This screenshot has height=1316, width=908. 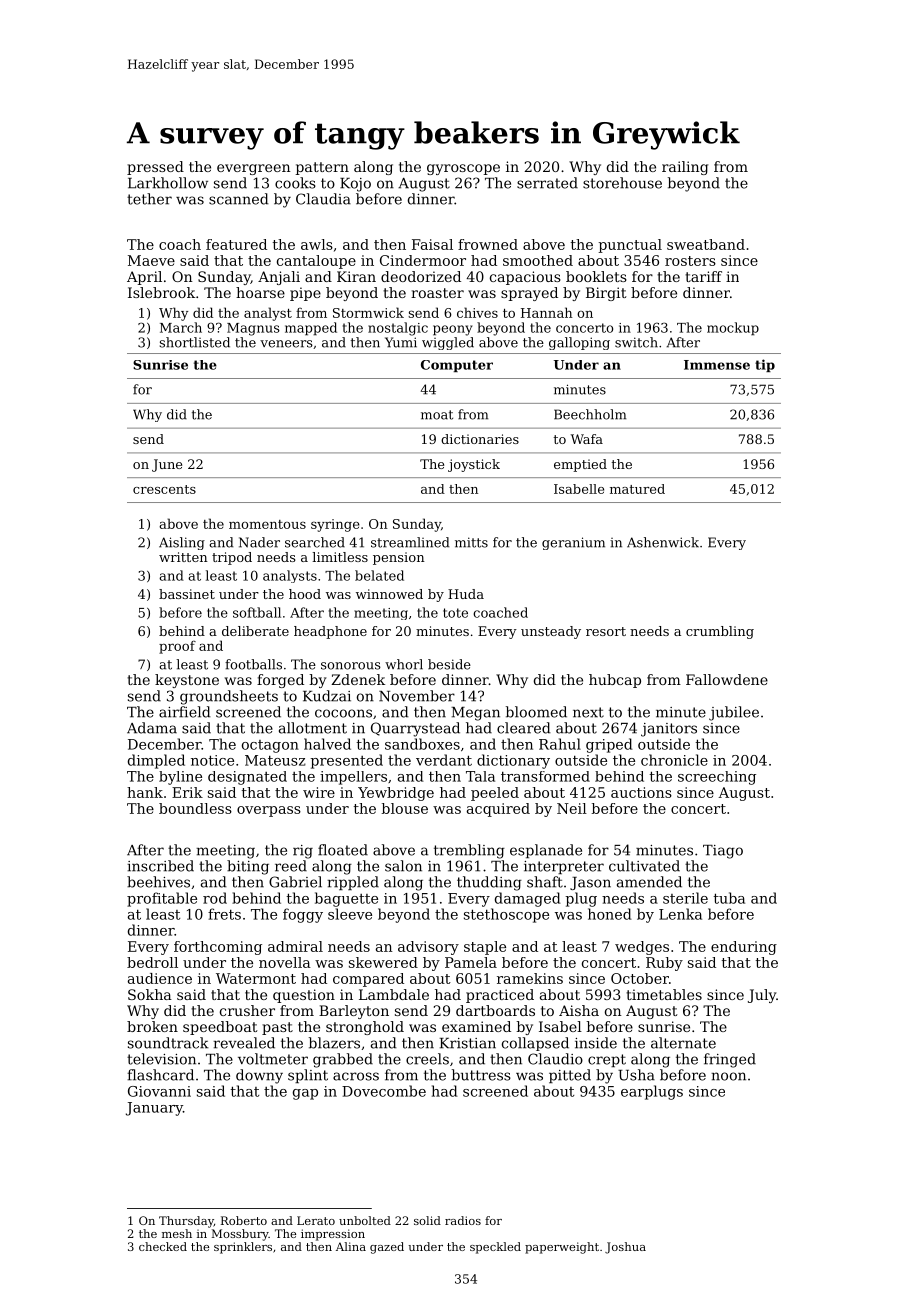 I want to click on footballs, so click(x=253, y=664).
